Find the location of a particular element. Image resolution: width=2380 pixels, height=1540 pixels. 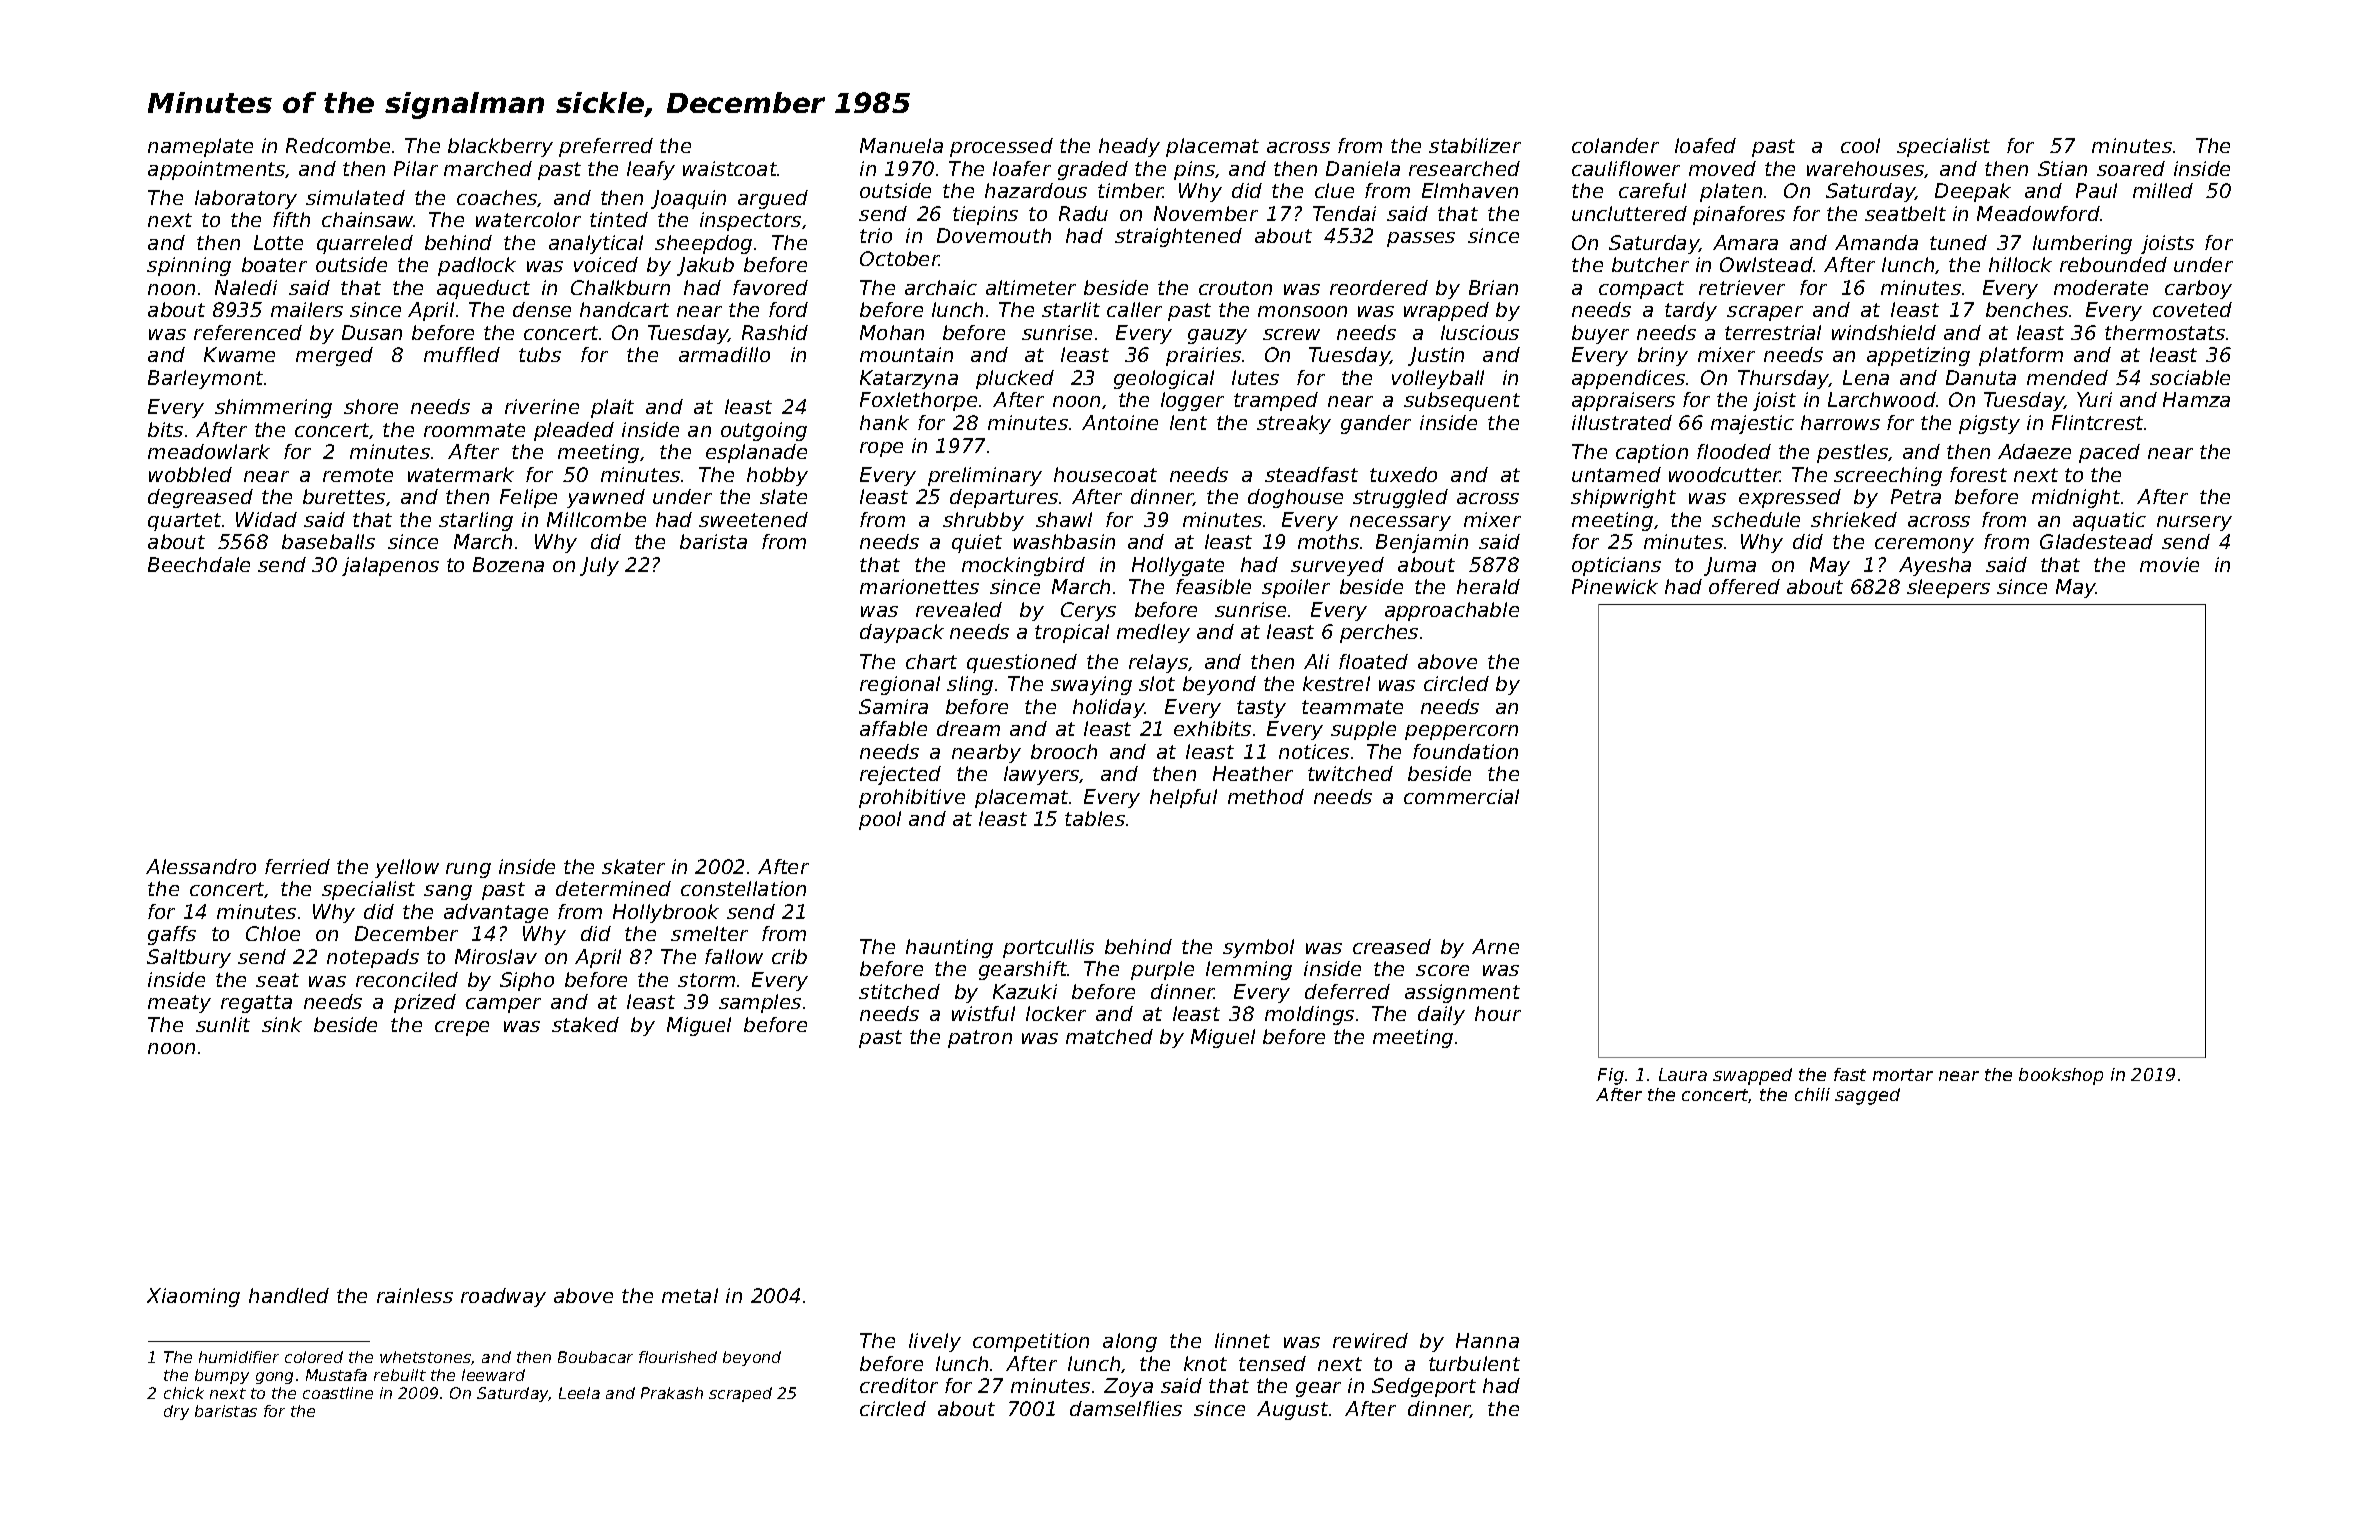

patron is located at coordinates (980, 1039).
